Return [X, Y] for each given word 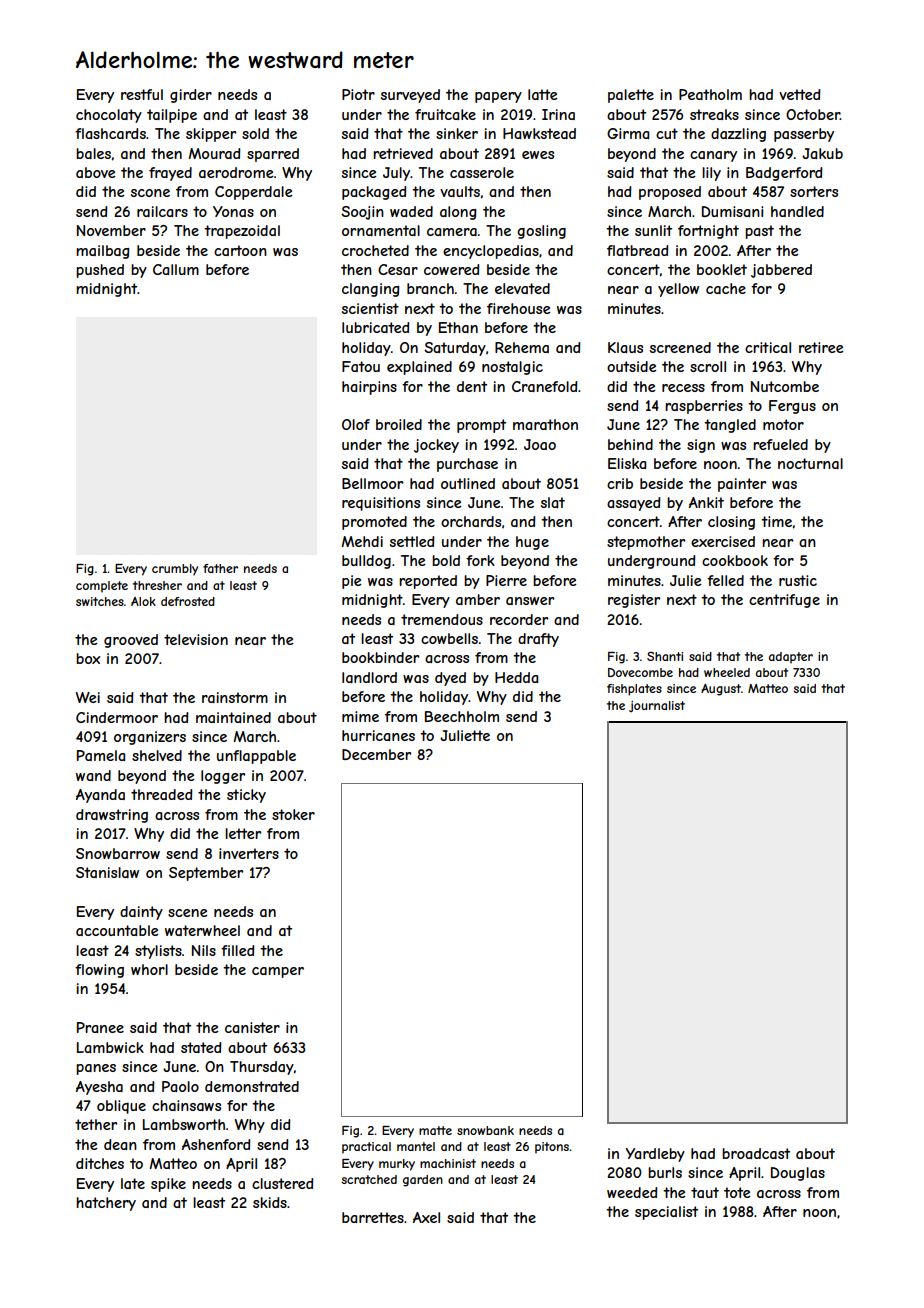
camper [278, 972]
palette [631, 96]
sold [255, 133]
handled [797, 211]
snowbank [485, 1130]
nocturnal [810, 463]
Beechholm [462, 716]
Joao [540, 444]
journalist [657, 706]
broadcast [756, 1153]
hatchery [106, 1204]
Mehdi [362, 541]
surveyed [410, 96]
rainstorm [235, 697]
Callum [176, 269]
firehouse [518, 308]
